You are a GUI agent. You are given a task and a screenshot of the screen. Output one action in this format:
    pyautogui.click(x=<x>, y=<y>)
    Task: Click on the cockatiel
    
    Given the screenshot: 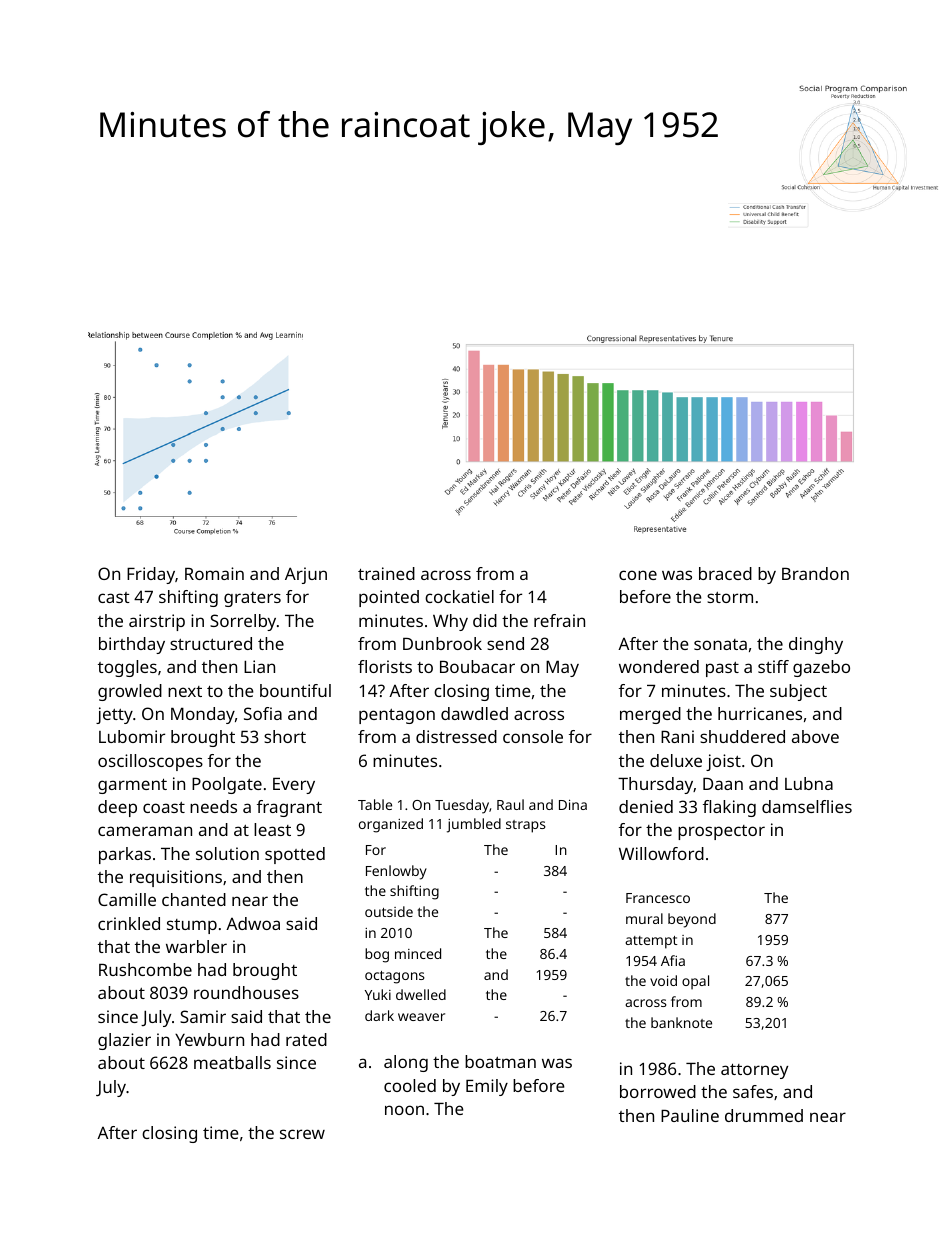 What is the action you would take?
    pyautogui.click(x=459, y=596)
